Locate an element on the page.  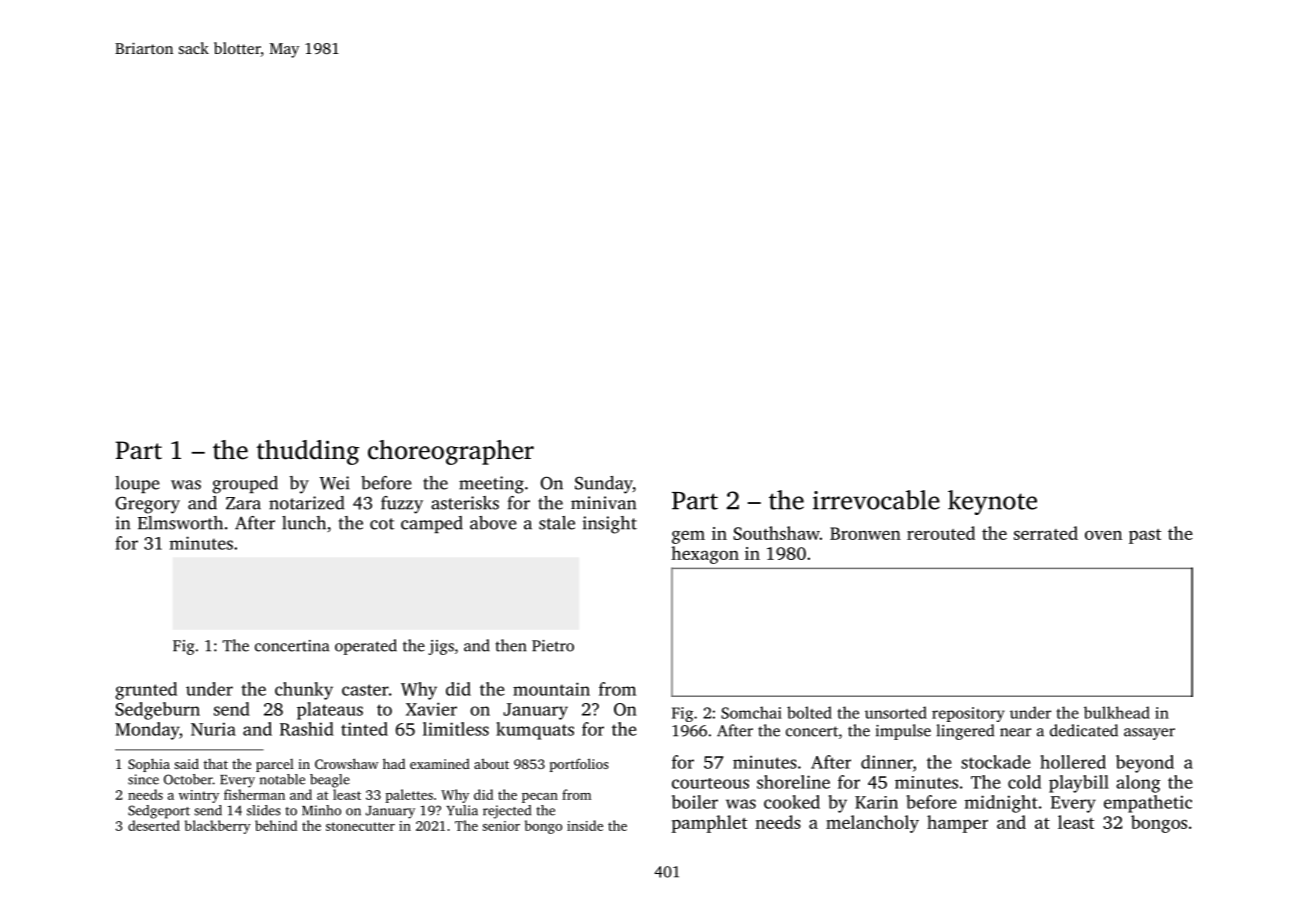
Minho is located at coordinates (321, 810).
